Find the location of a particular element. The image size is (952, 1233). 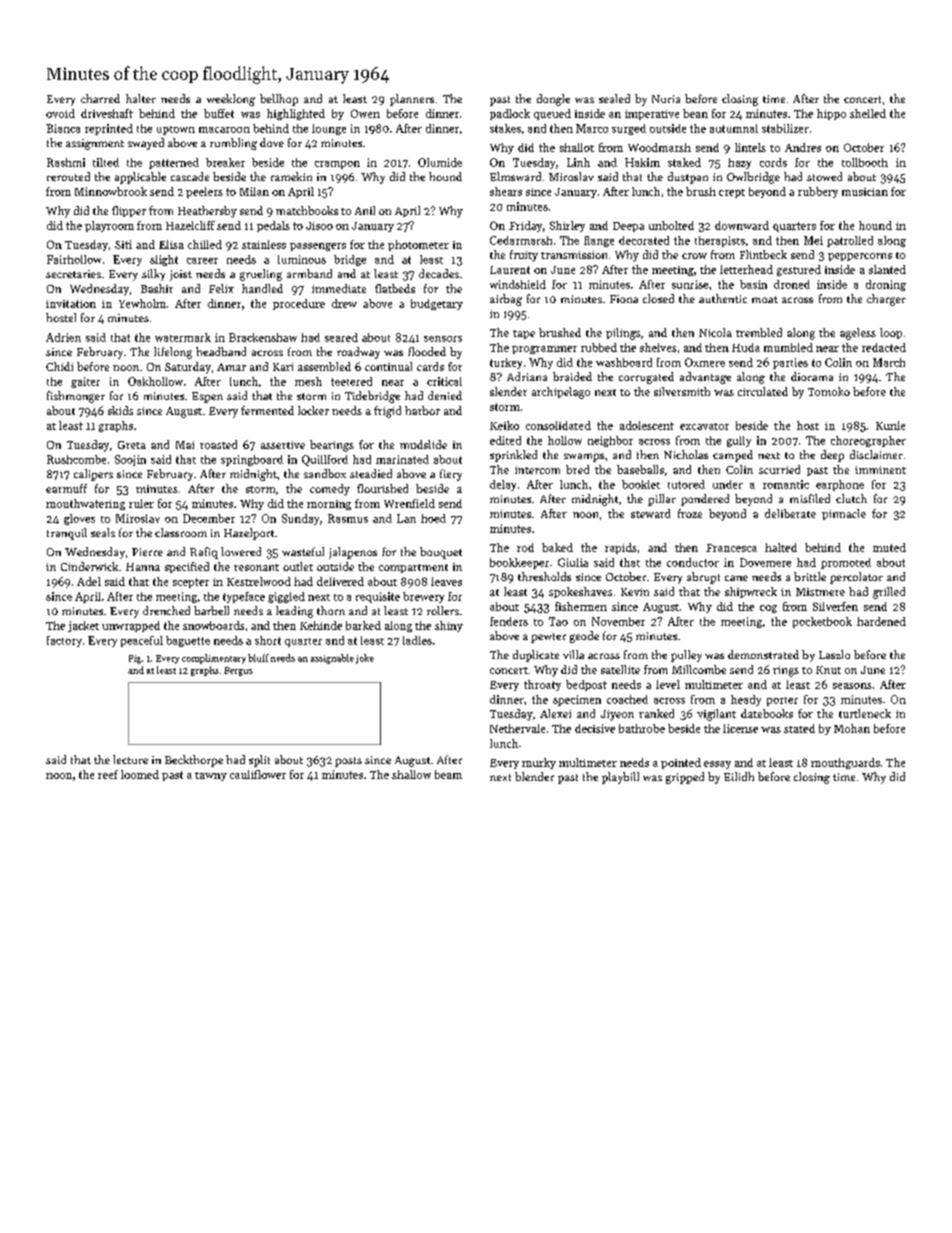

braided is located at coordinates (572, 376).
